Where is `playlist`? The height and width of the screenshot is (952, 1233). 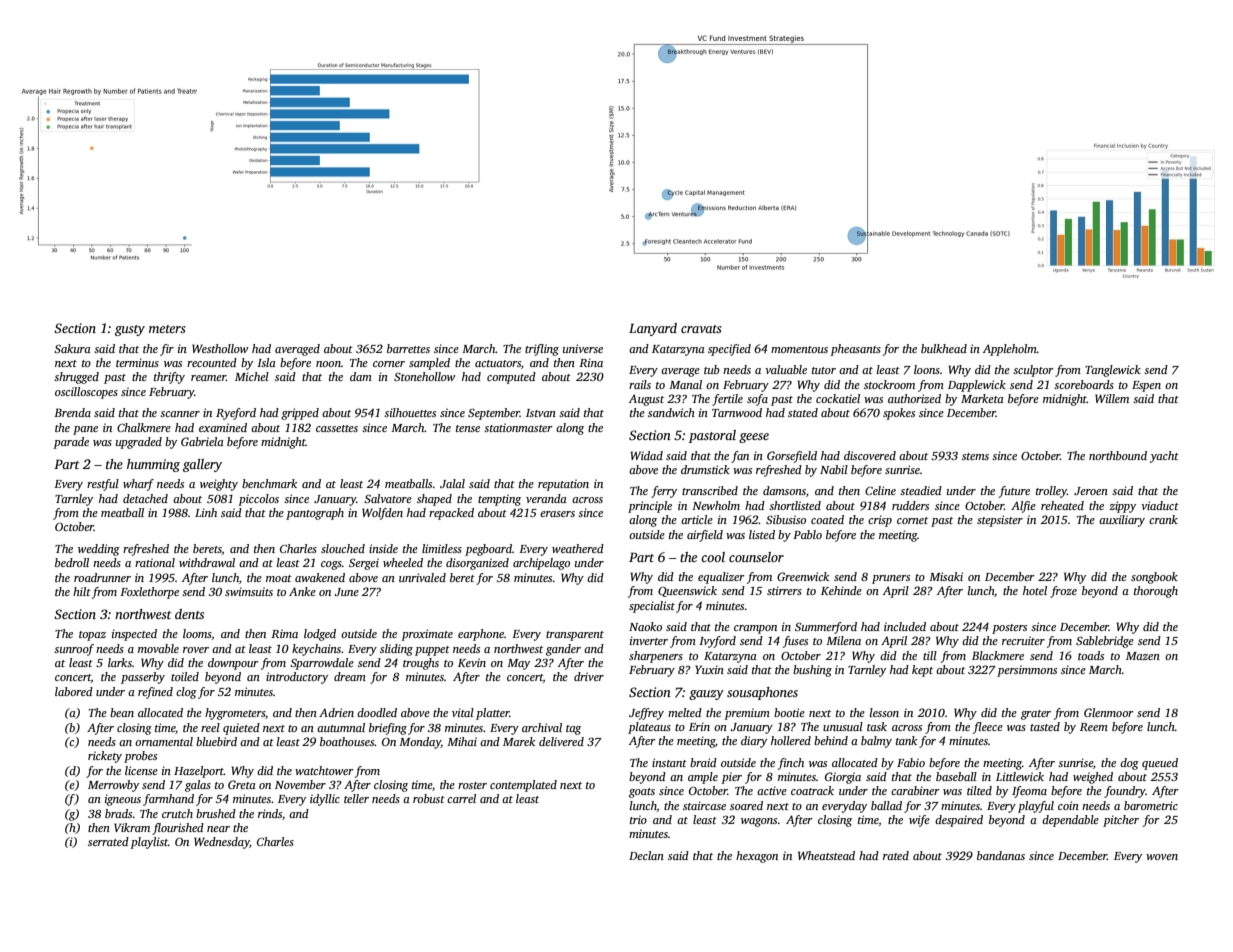 playlist is located at coordinates (149, 843).
